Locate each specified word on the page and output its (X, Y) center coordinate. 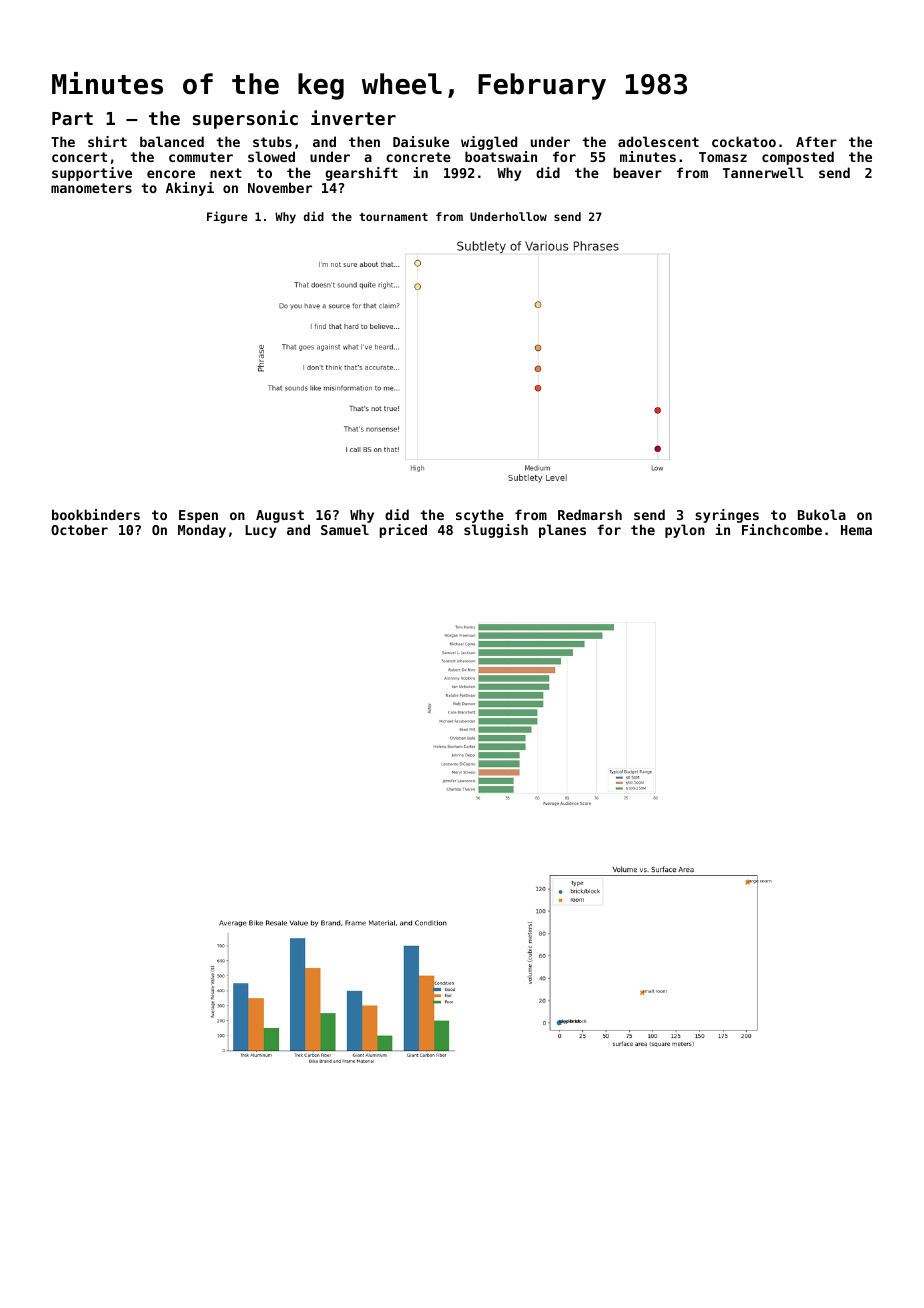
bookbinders (96, 514)
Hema (856, 530)
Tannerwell (763, 172)
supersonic (245, 119)
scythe (480, 516)
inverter (353, 117)
